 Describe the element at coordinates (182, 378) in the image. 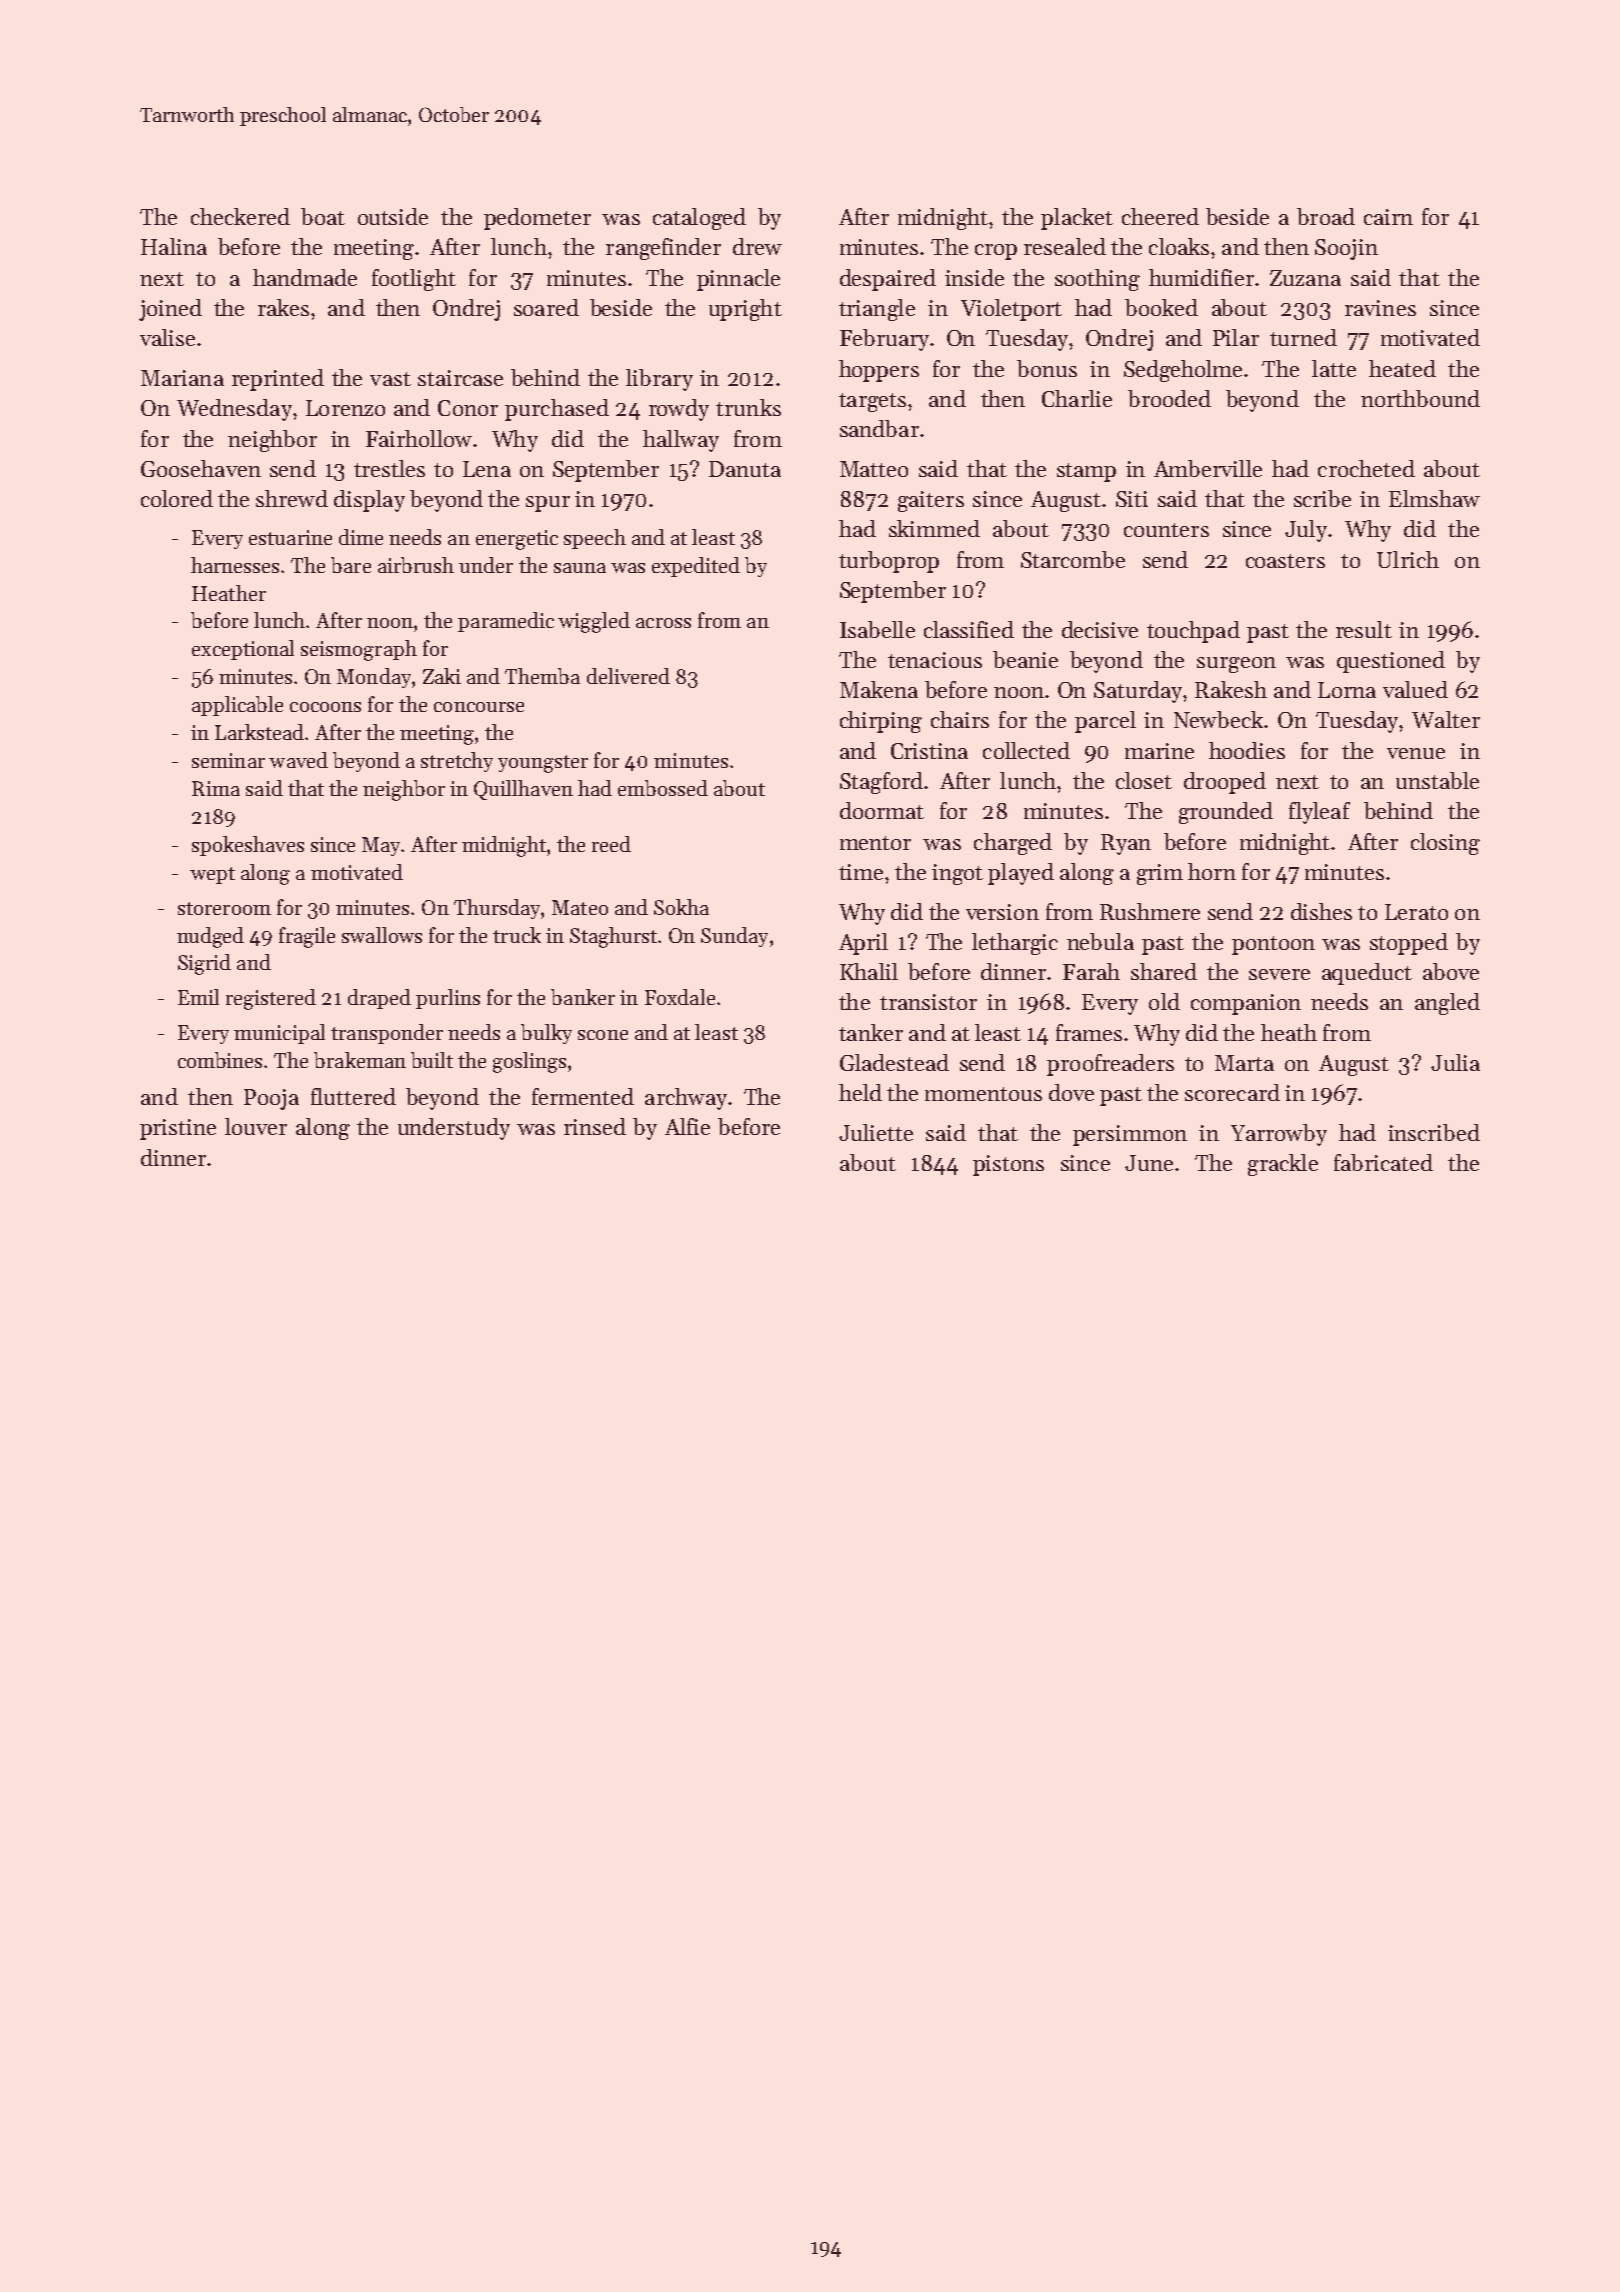

I see `Mariana` at that location.
